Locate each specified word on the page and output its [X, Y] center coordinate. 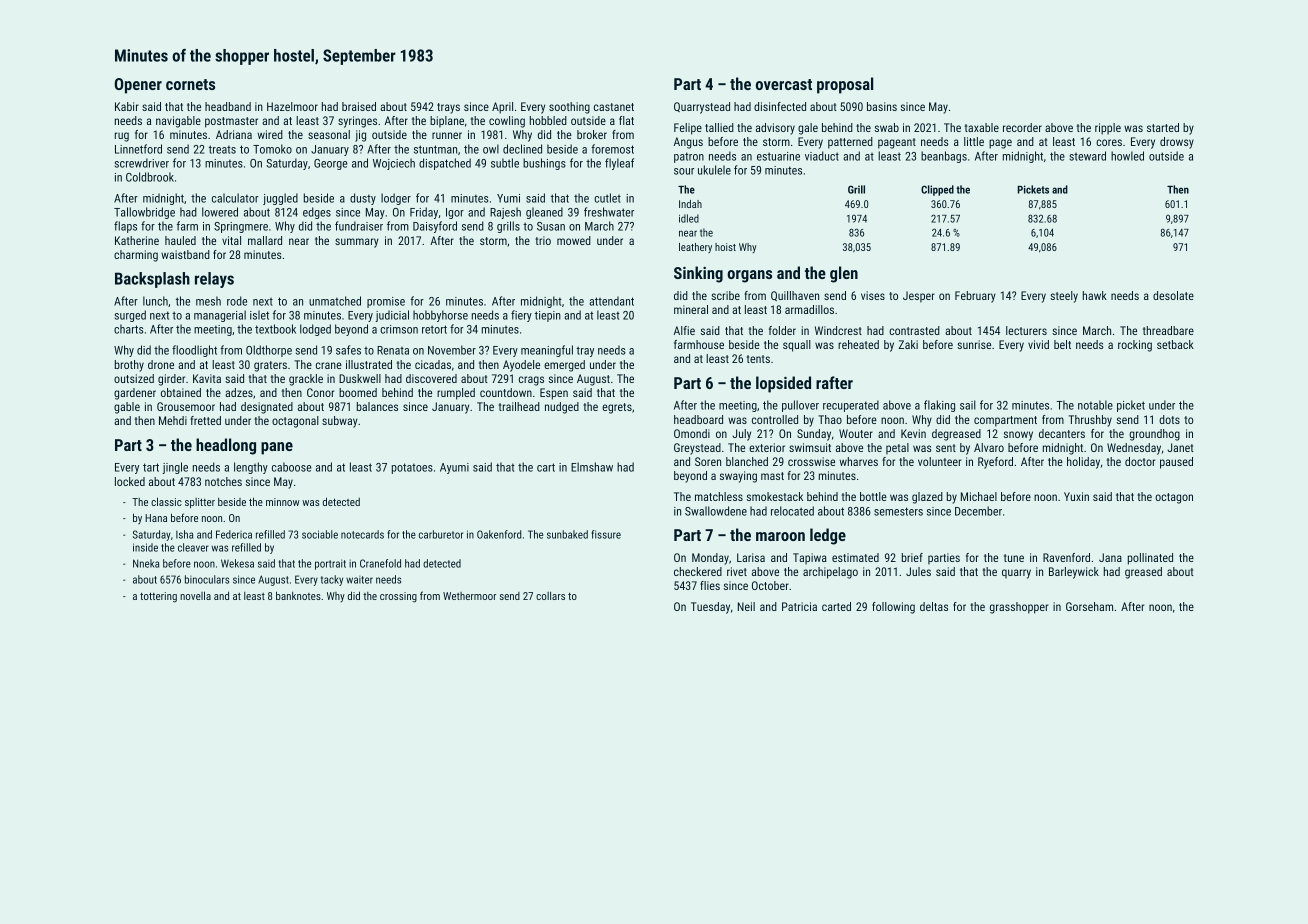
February [975, 297]
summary [357, 243]
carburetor [441, 534]
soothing [569, 108]
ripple [1108, 129]
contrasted [914, 330]
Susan [551, 226]
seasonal [329, 134]
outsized [134, 378]
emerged [564, 366]
